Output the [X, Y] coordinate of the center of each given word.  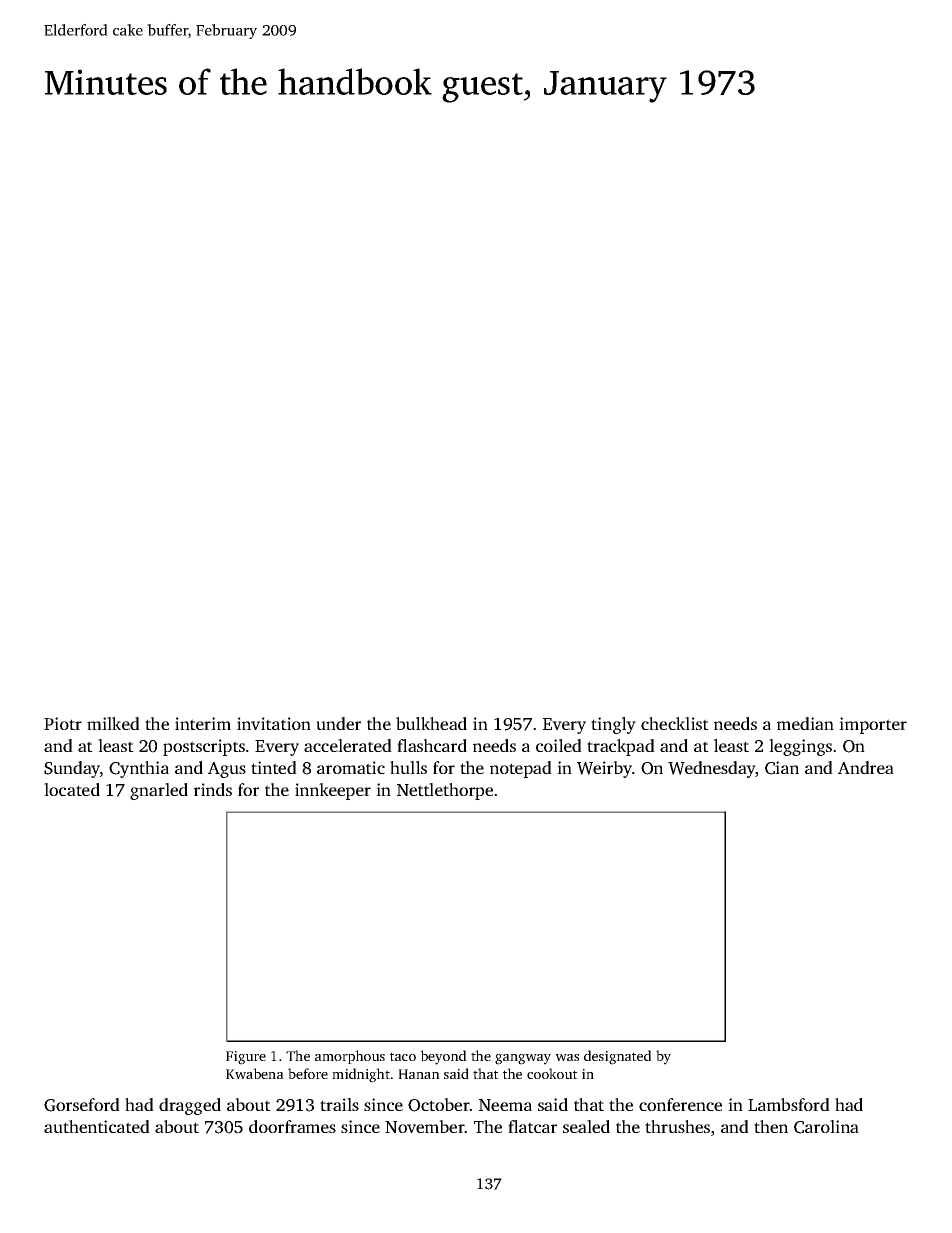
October [439, 1105]
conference [680, 1104]
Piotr [63, 723]
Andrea [866, 767]
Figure [246, 1058]
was [567, 1057]
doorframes [292, 1126]
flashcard [432, 745]
